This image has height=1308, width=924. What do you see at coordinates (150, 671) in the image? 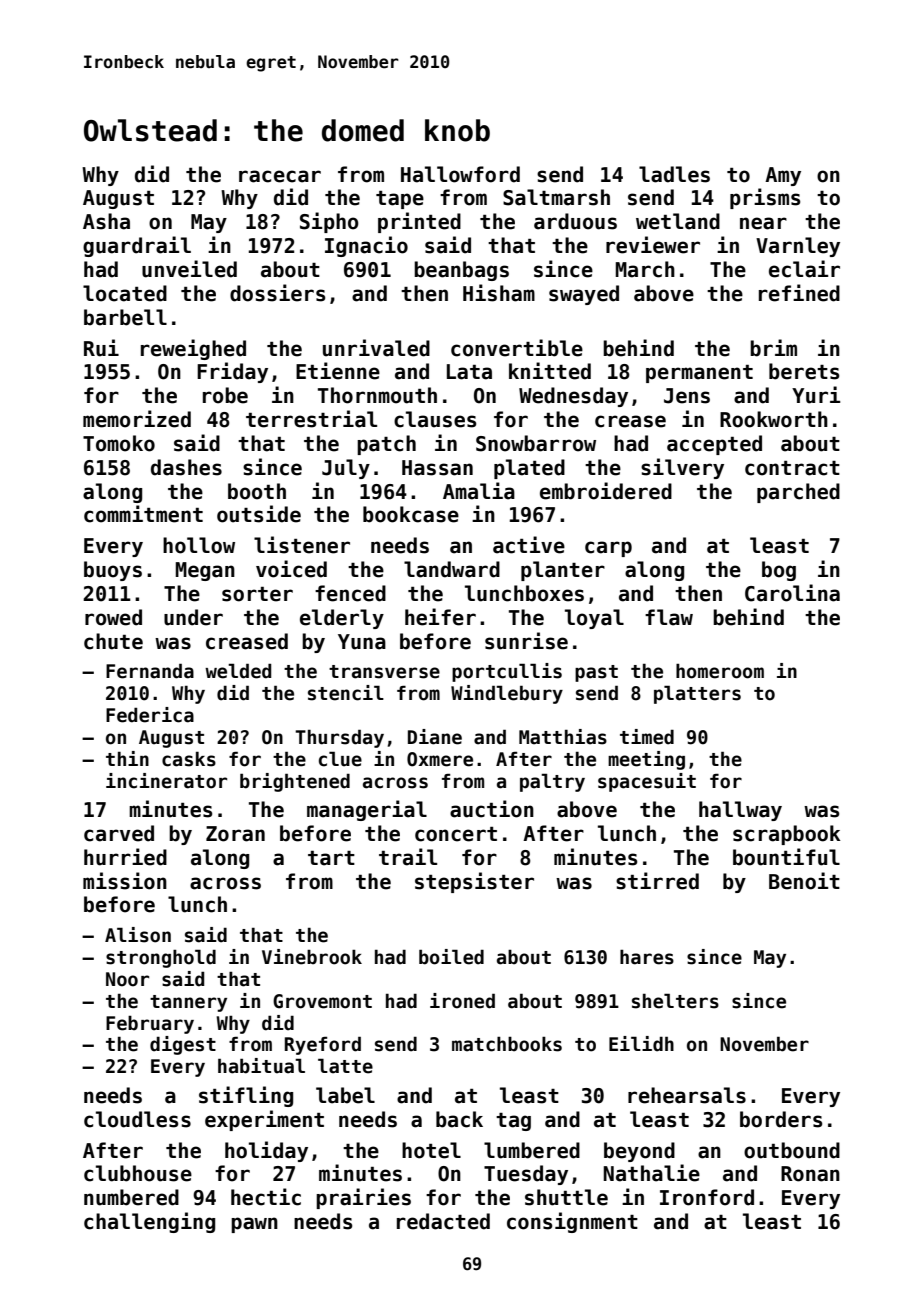
I see `Fernanda` at bounding box center [150, 671].
